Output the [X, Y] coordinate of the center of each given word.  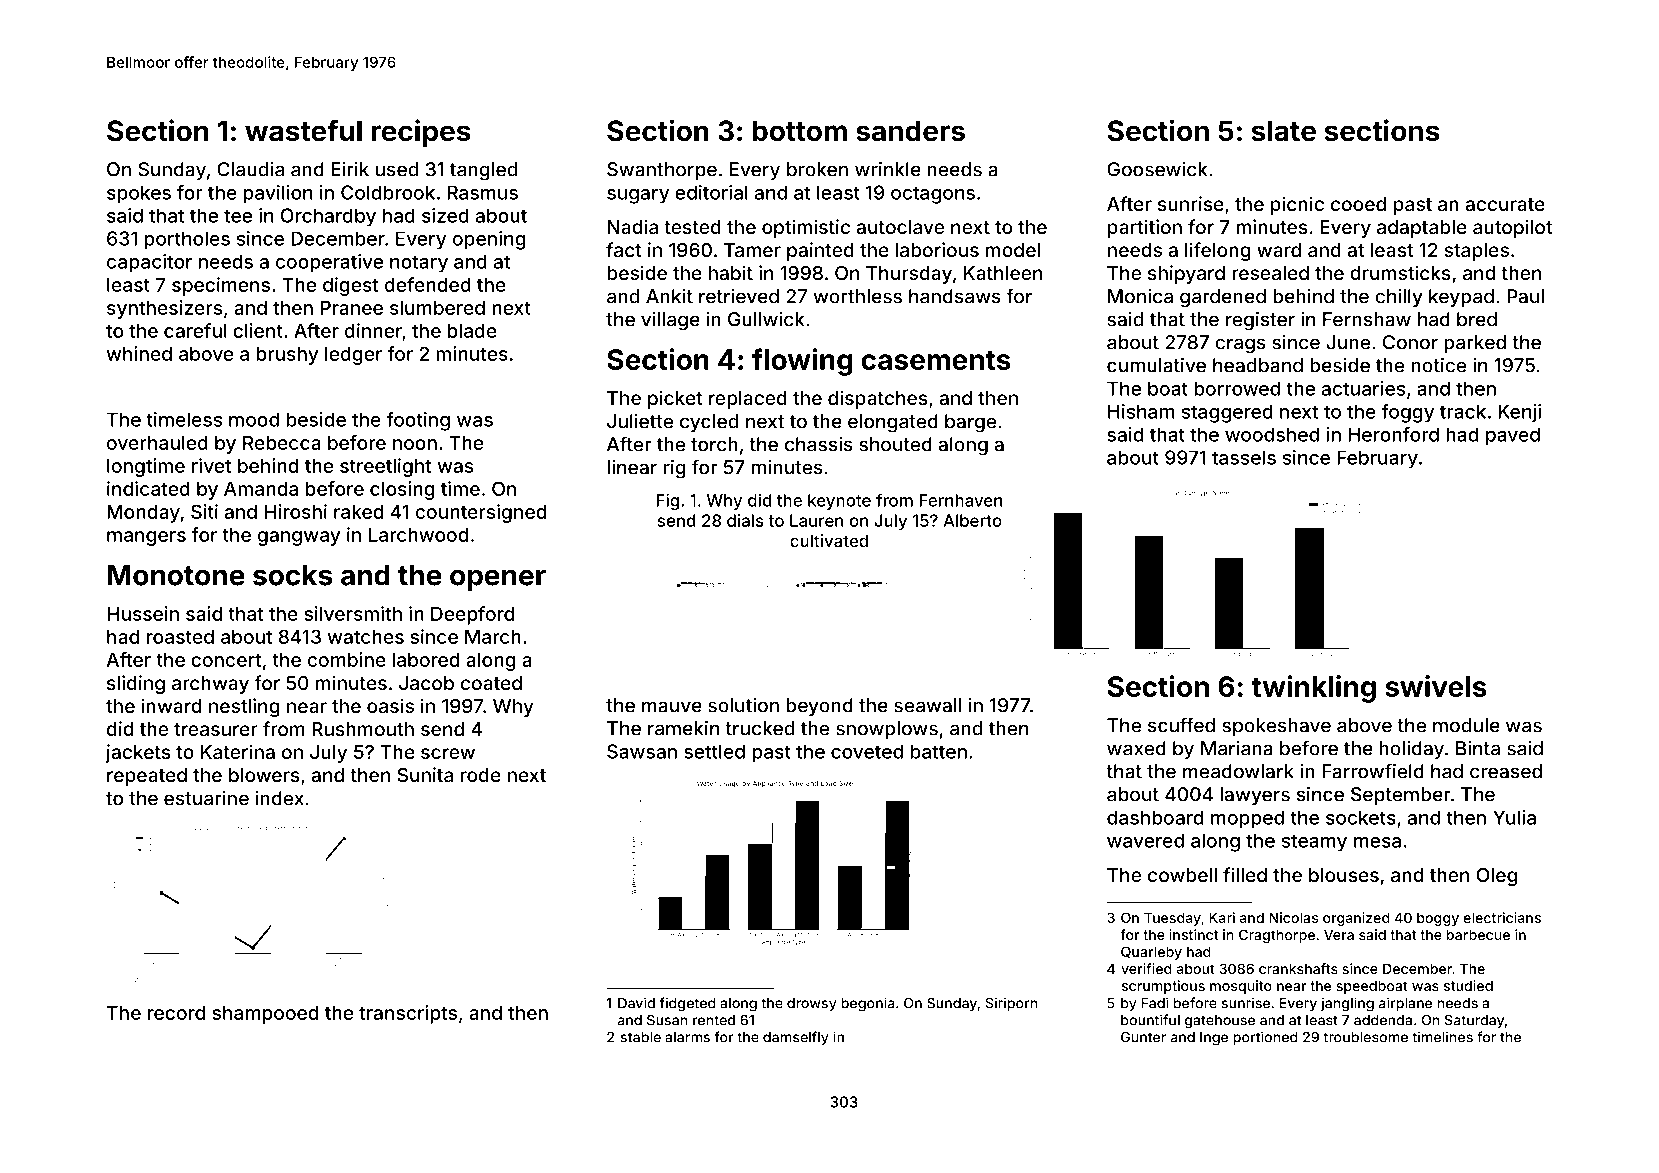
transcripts [408, 1014]
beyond [819, 707]
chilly [1399, 297]
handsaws [955, 296]
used [397, 169]
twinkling [1313, 689]
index [280, 798]
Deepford [472, 615]
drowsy [812, 1004]
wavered [1145, 840]
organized [1356, 919]
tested [692, 227]
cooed [1358, 204]
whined [139, 353]
